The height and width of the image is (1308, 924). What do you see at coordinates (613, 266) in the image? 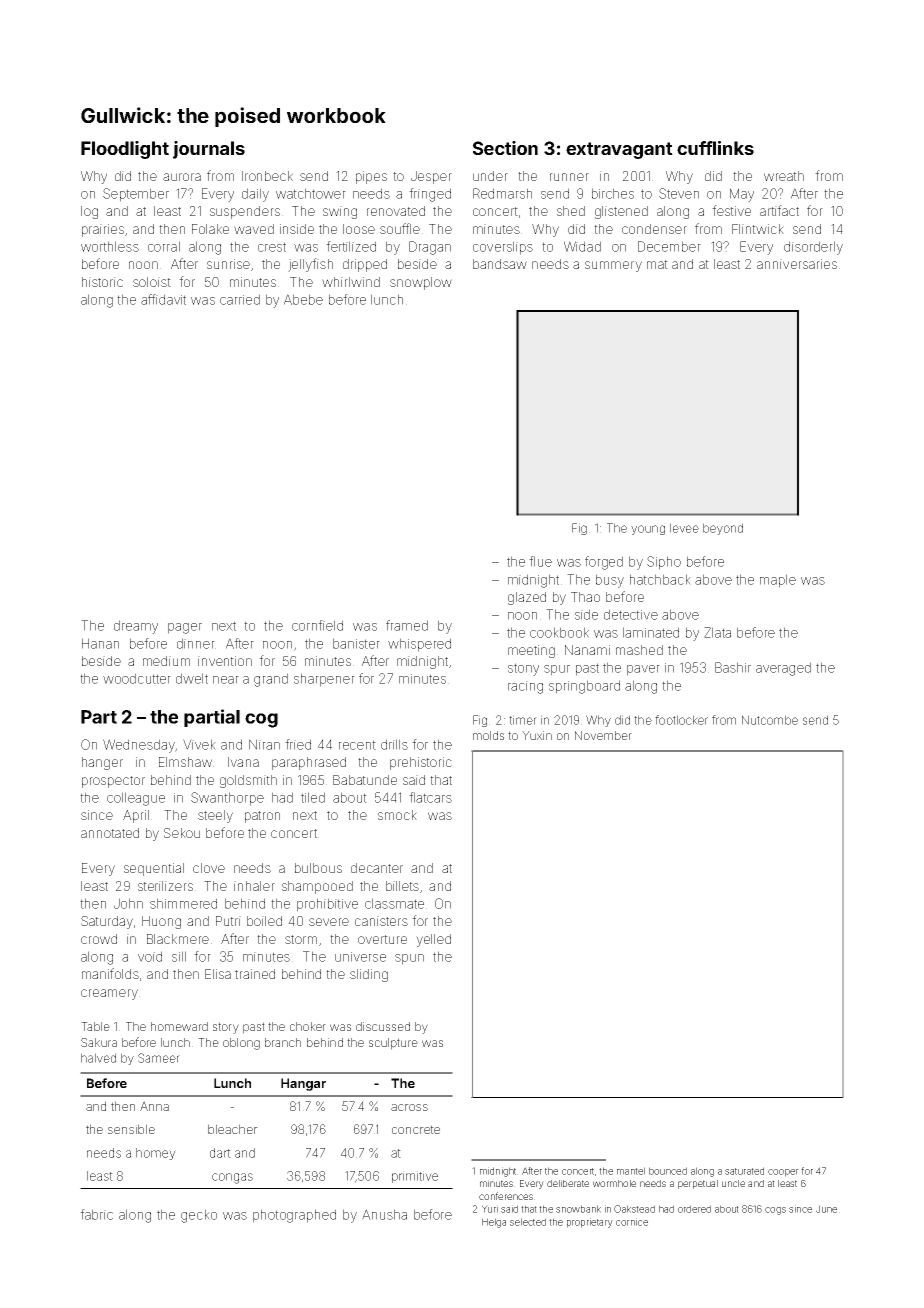
I see `summery` at bounding box center [613, 266].
